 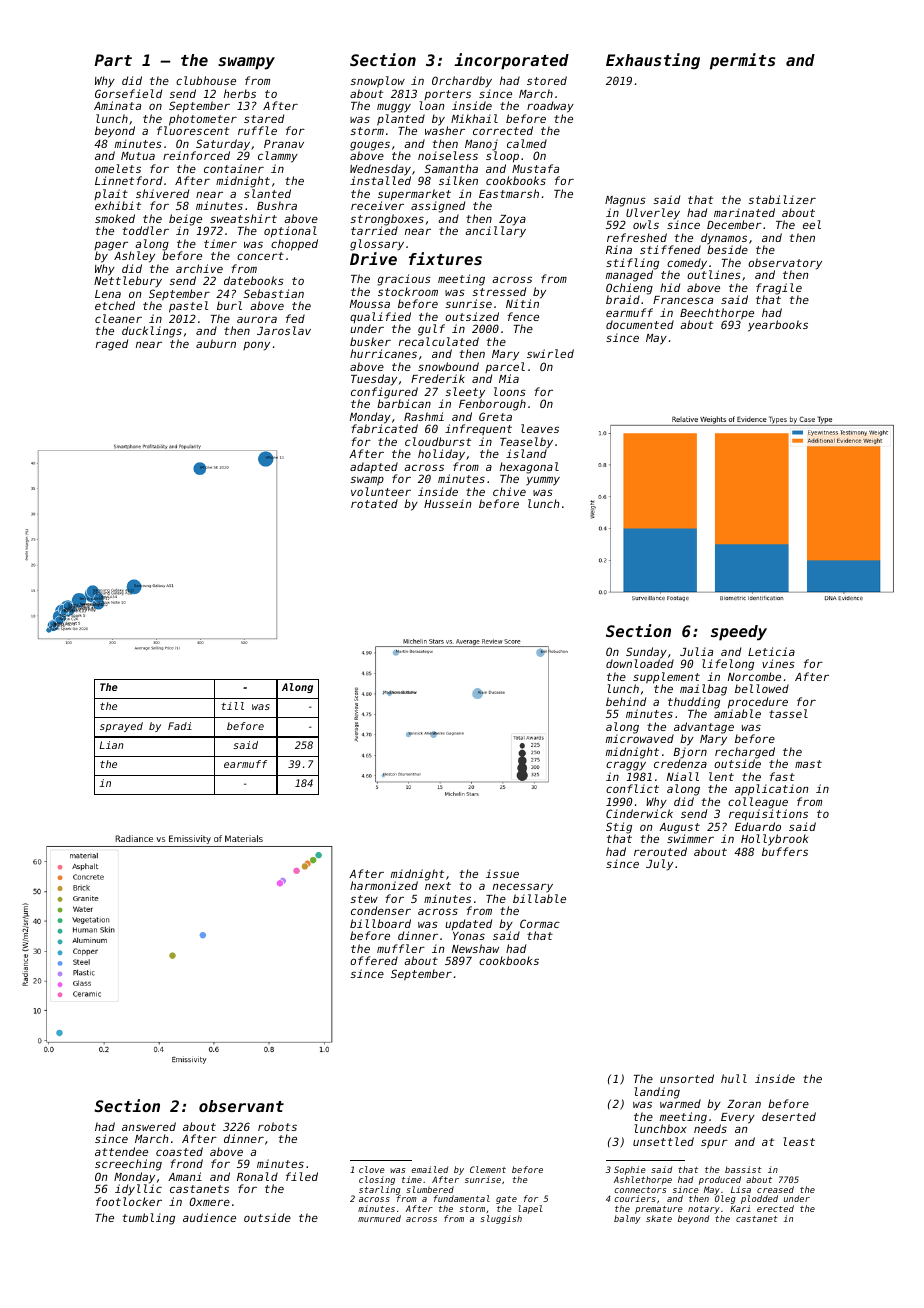 What do you see at coordinates (704, 1210) in the screenshot?
I see `notary` at bounding box center [704, 1210].
